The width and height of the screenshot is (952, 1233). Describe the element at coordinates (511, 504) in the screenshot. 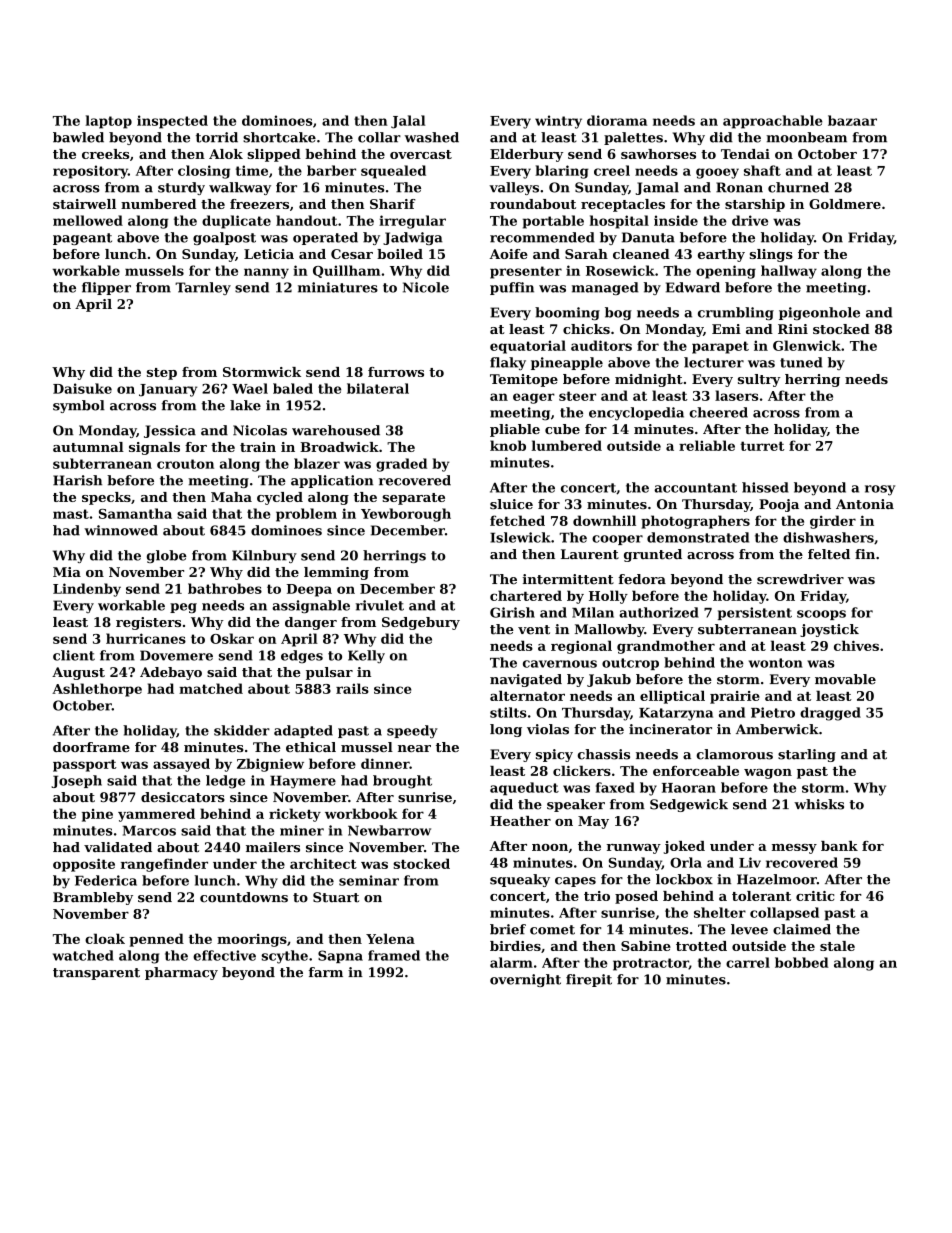

I see `sluice` at that location.
